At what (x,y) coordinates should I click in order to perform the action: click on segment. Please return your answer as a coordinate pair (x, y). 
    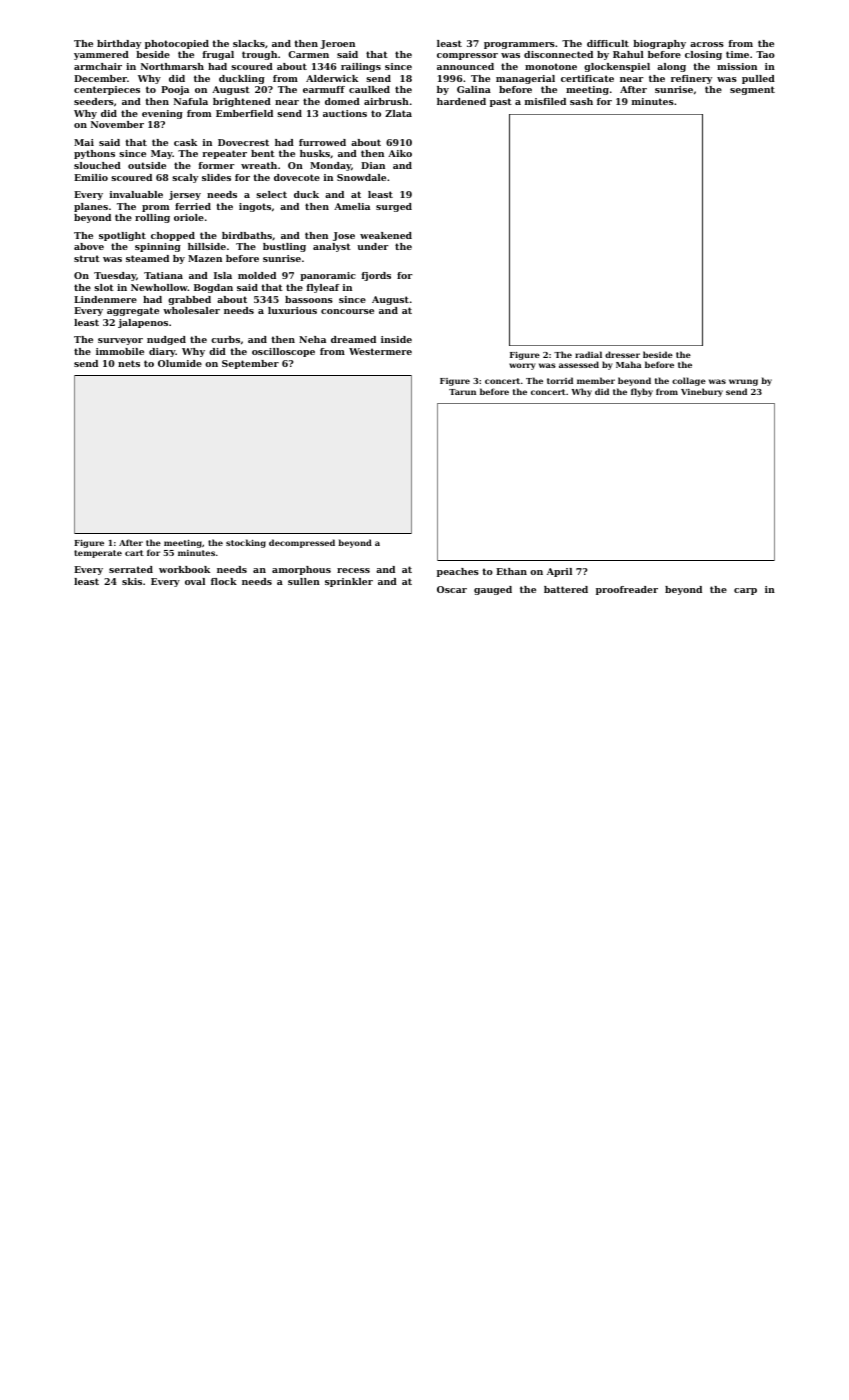
    Looking at the image, I should click on (752, 90).
